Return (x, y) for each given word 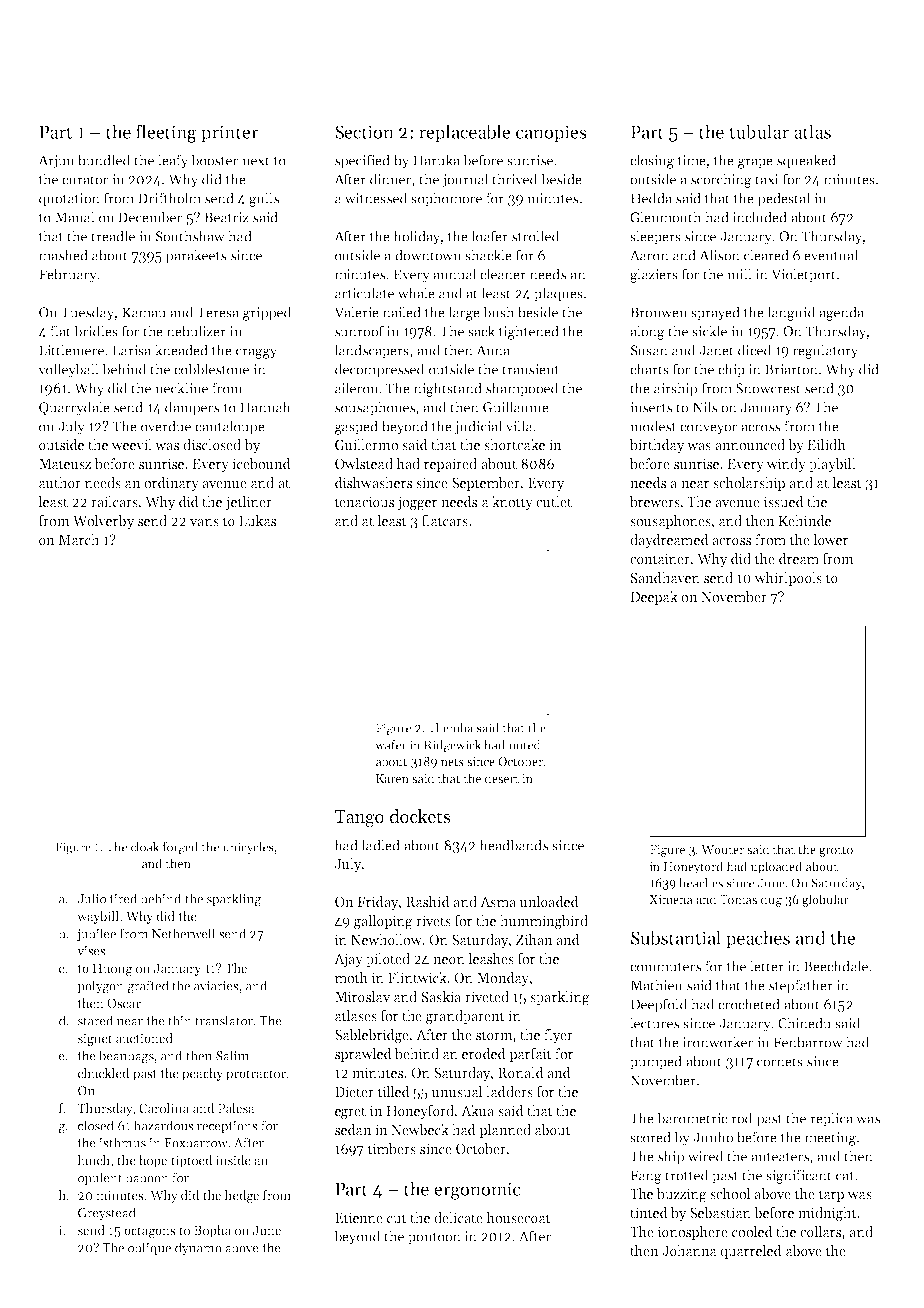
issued (784, 501)
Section (364, 132)
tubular (759, 131)
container (660, 558)
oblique (149, 1248)
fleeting (166, 133)
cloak (145, 847)
